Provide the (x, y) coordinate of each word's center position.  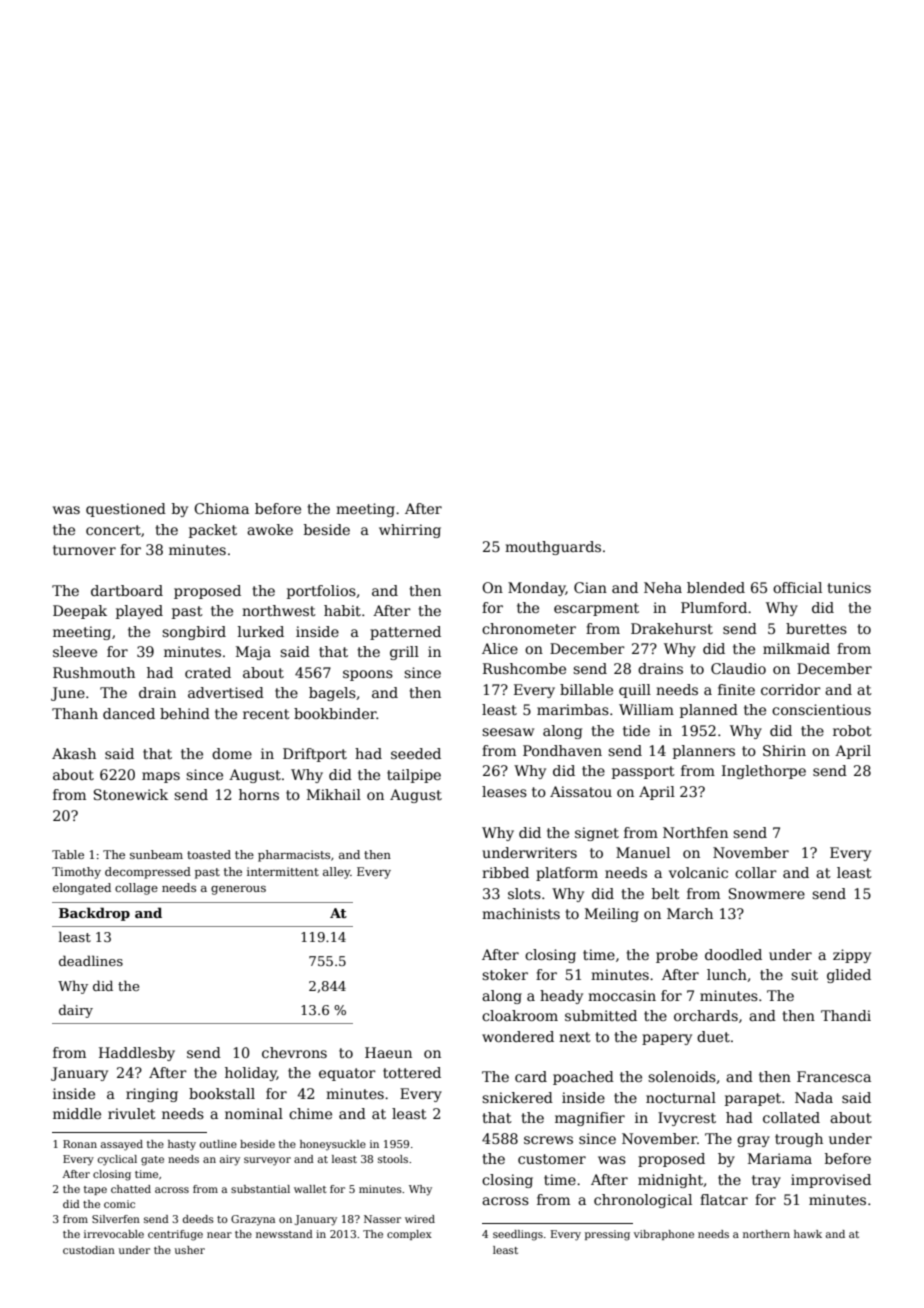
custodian (89, 1250)
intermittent (283, 871)
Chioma (221, 508)
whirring (410, 531)
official (797, 587)
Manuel (643, 852)
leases (504, 791)
